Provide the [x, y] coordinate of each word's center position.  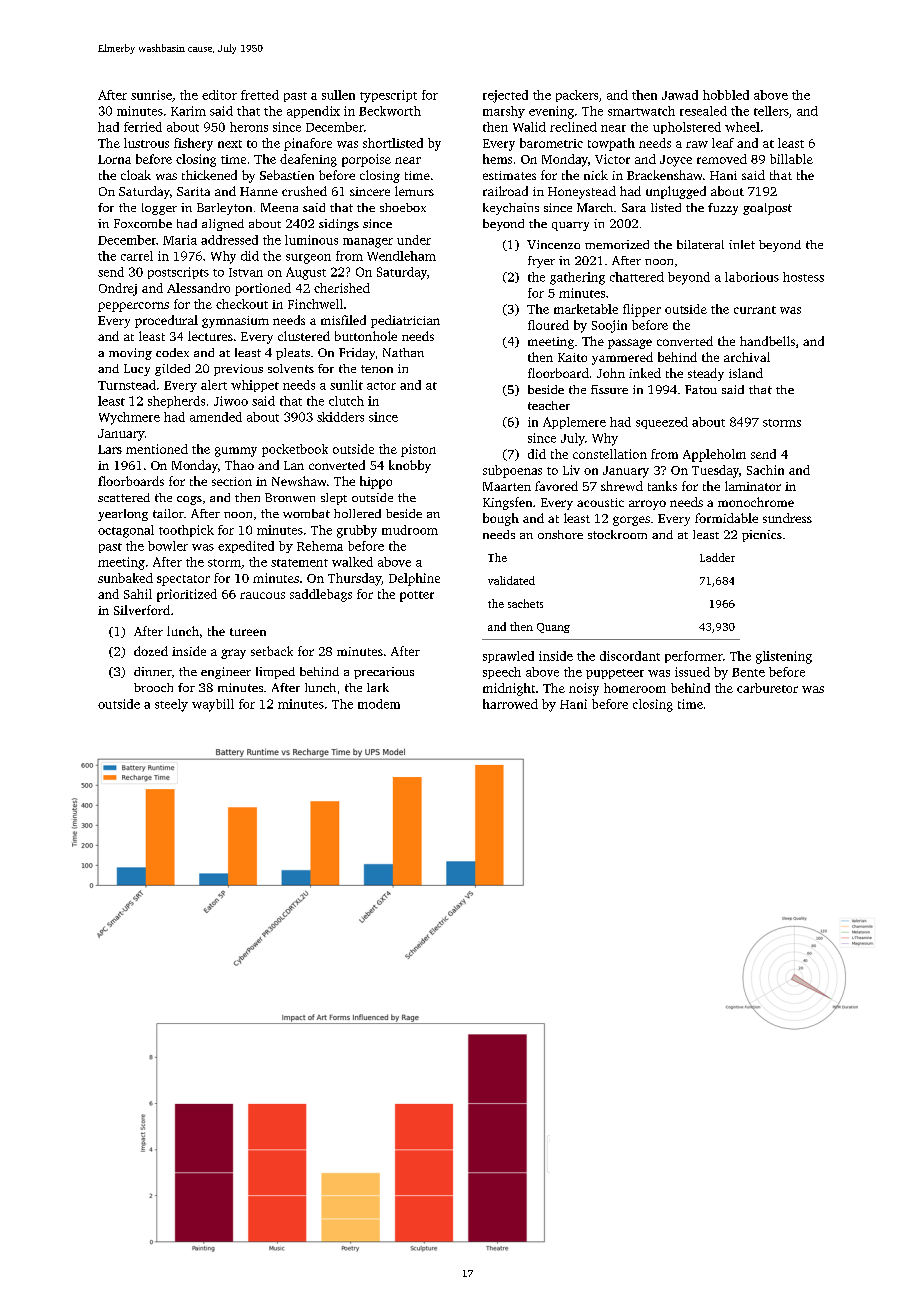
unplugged [676, 192]
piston [418, 450]
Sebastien [287, 175]
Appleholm [714, 455]
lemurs [414, 191]
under [414, 240]
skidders [340, 417]
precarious [384, 673]
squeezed [662, 423]
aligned [223, 225]
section [232, 481]
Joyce [676, 161]
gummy [236, 452]
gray [233, 654]
